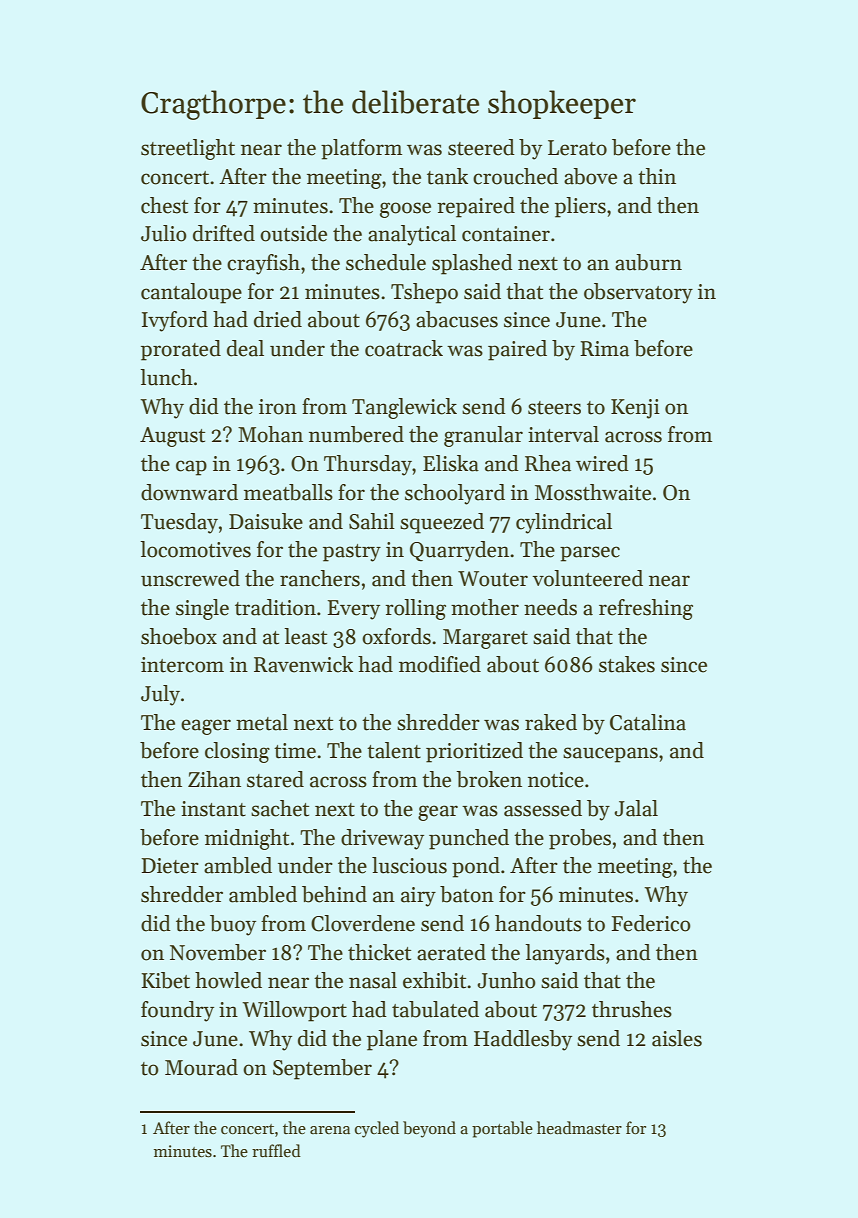 This screenshot has width=858, height=1218. Describe the element at coordinates (405, 210) in the screenshot. I see `goose` at that location.
